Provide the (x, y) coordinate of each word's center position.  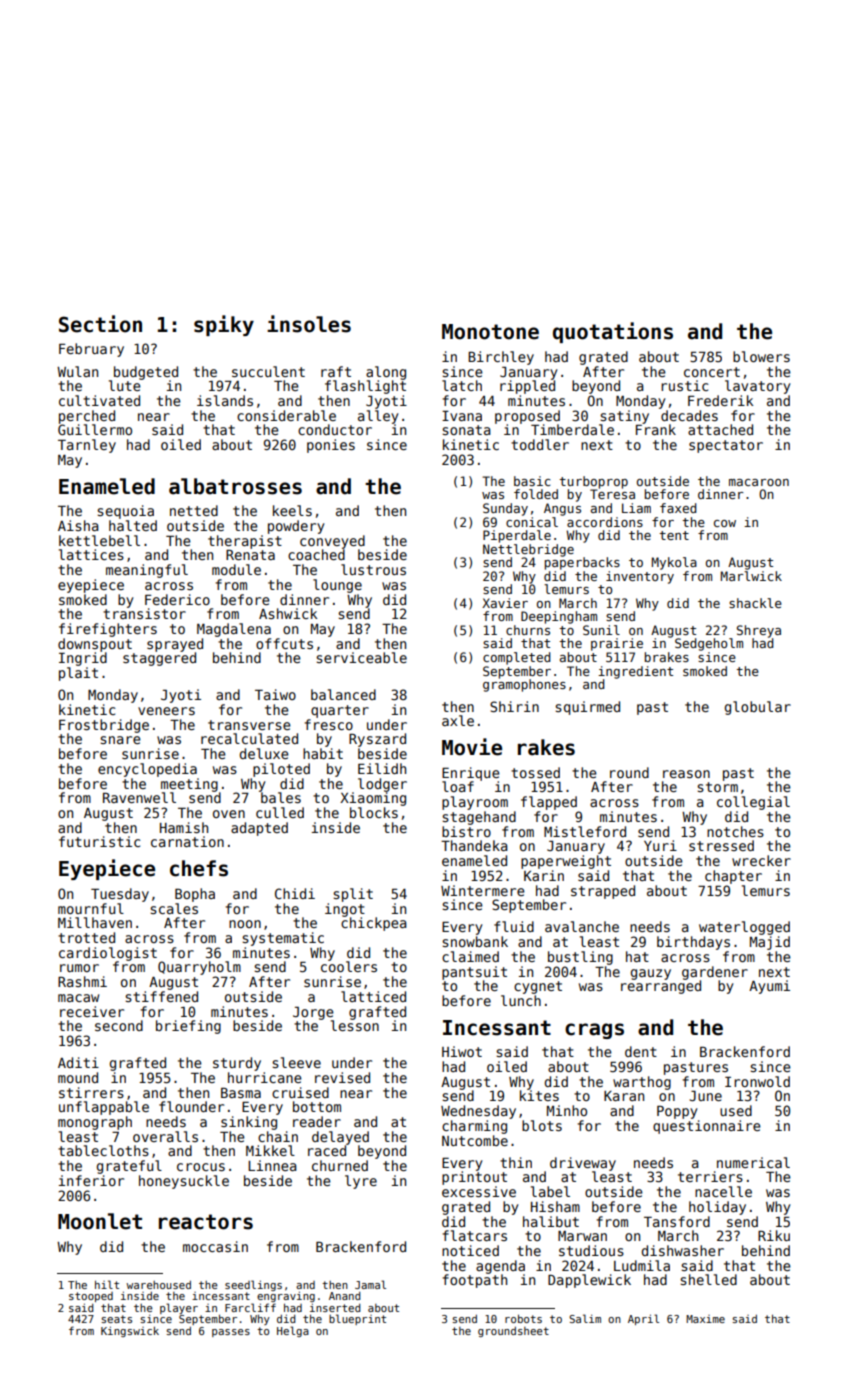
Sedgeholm (709, 644)
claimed (470, 956)
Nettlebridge (528, 550)
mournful (91, 908)
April (643, 1319)
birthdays (693, 943)
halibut (551, 1221)
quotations (613, 332)
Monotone (490, 332)
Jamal (370, 1284)
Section (100, 324)
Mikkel (270, 1150)
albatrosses (235, 486)
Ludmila (642, 1265)
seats (116, 1319)
